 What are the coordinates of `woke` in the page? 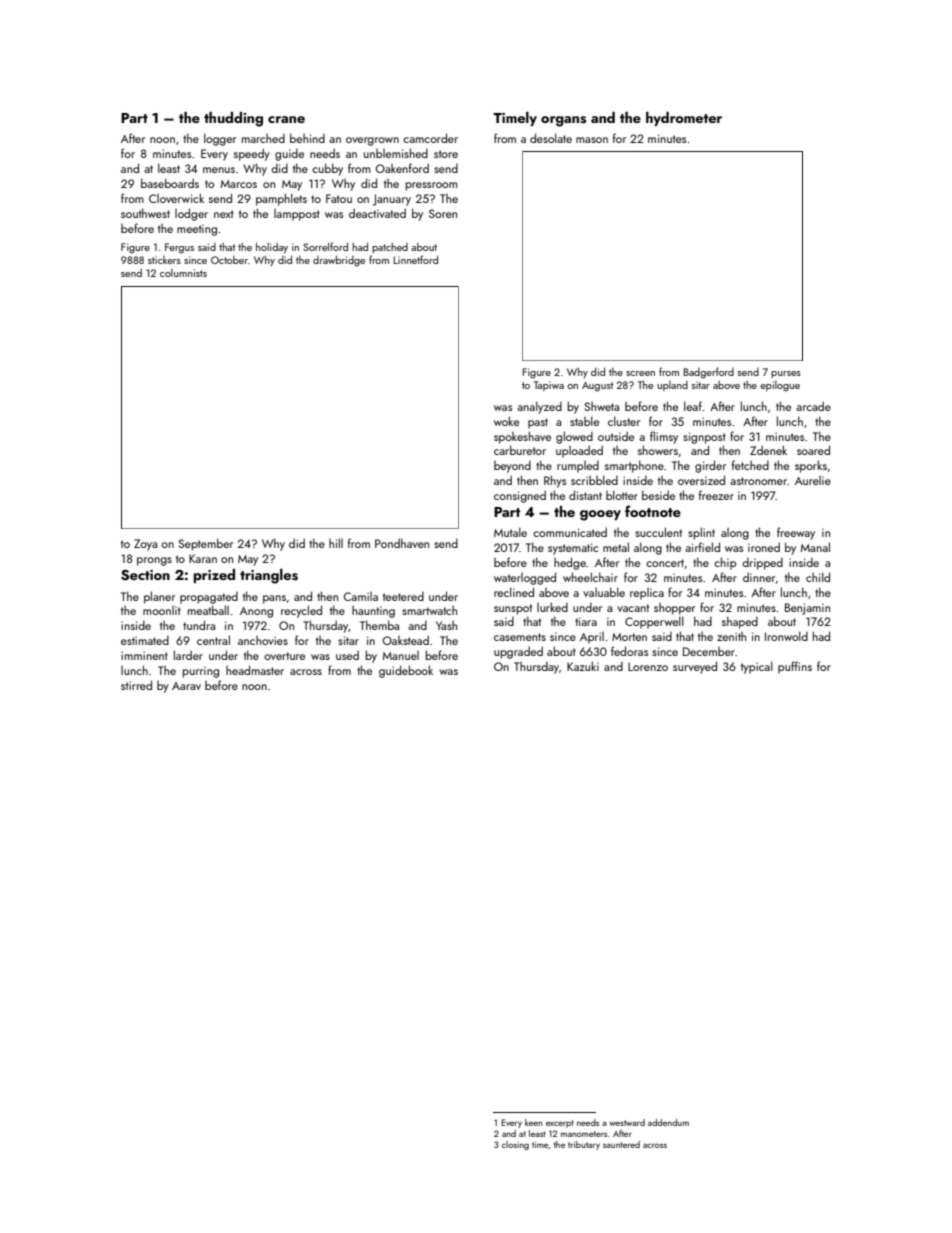 It's located at (506, 421).
